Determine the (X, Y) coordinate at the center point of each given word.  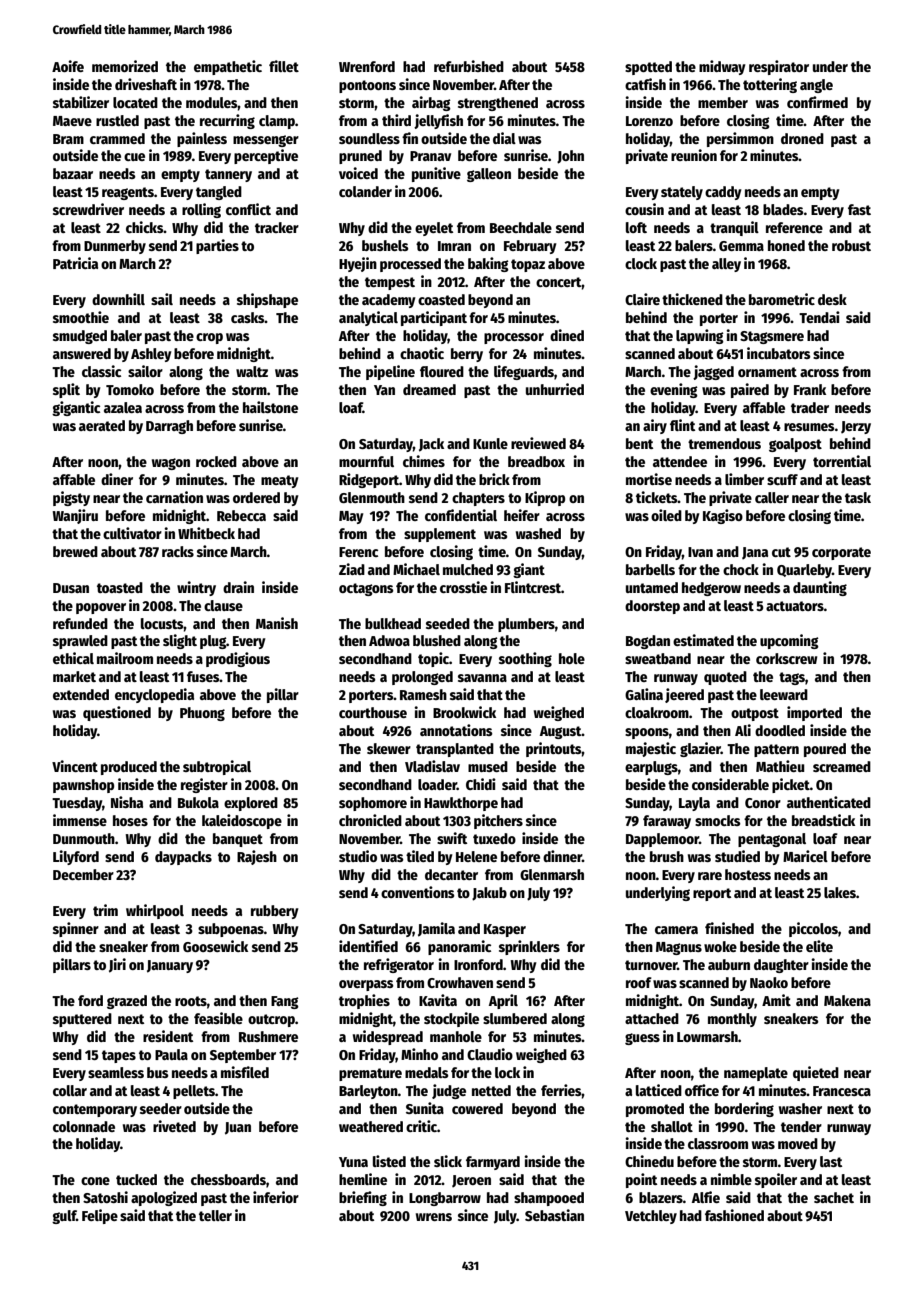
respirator (779, 67)
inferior (276, 1197)
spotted (648, 68)
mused (488, 766)
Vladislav (432, 766)
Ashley (151, 355)
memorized (125, 66)
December (83, 874)
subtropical (217, 767)
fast (859, 209)
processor (514, 338)
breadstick (823, 820)
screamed (842, 766)
